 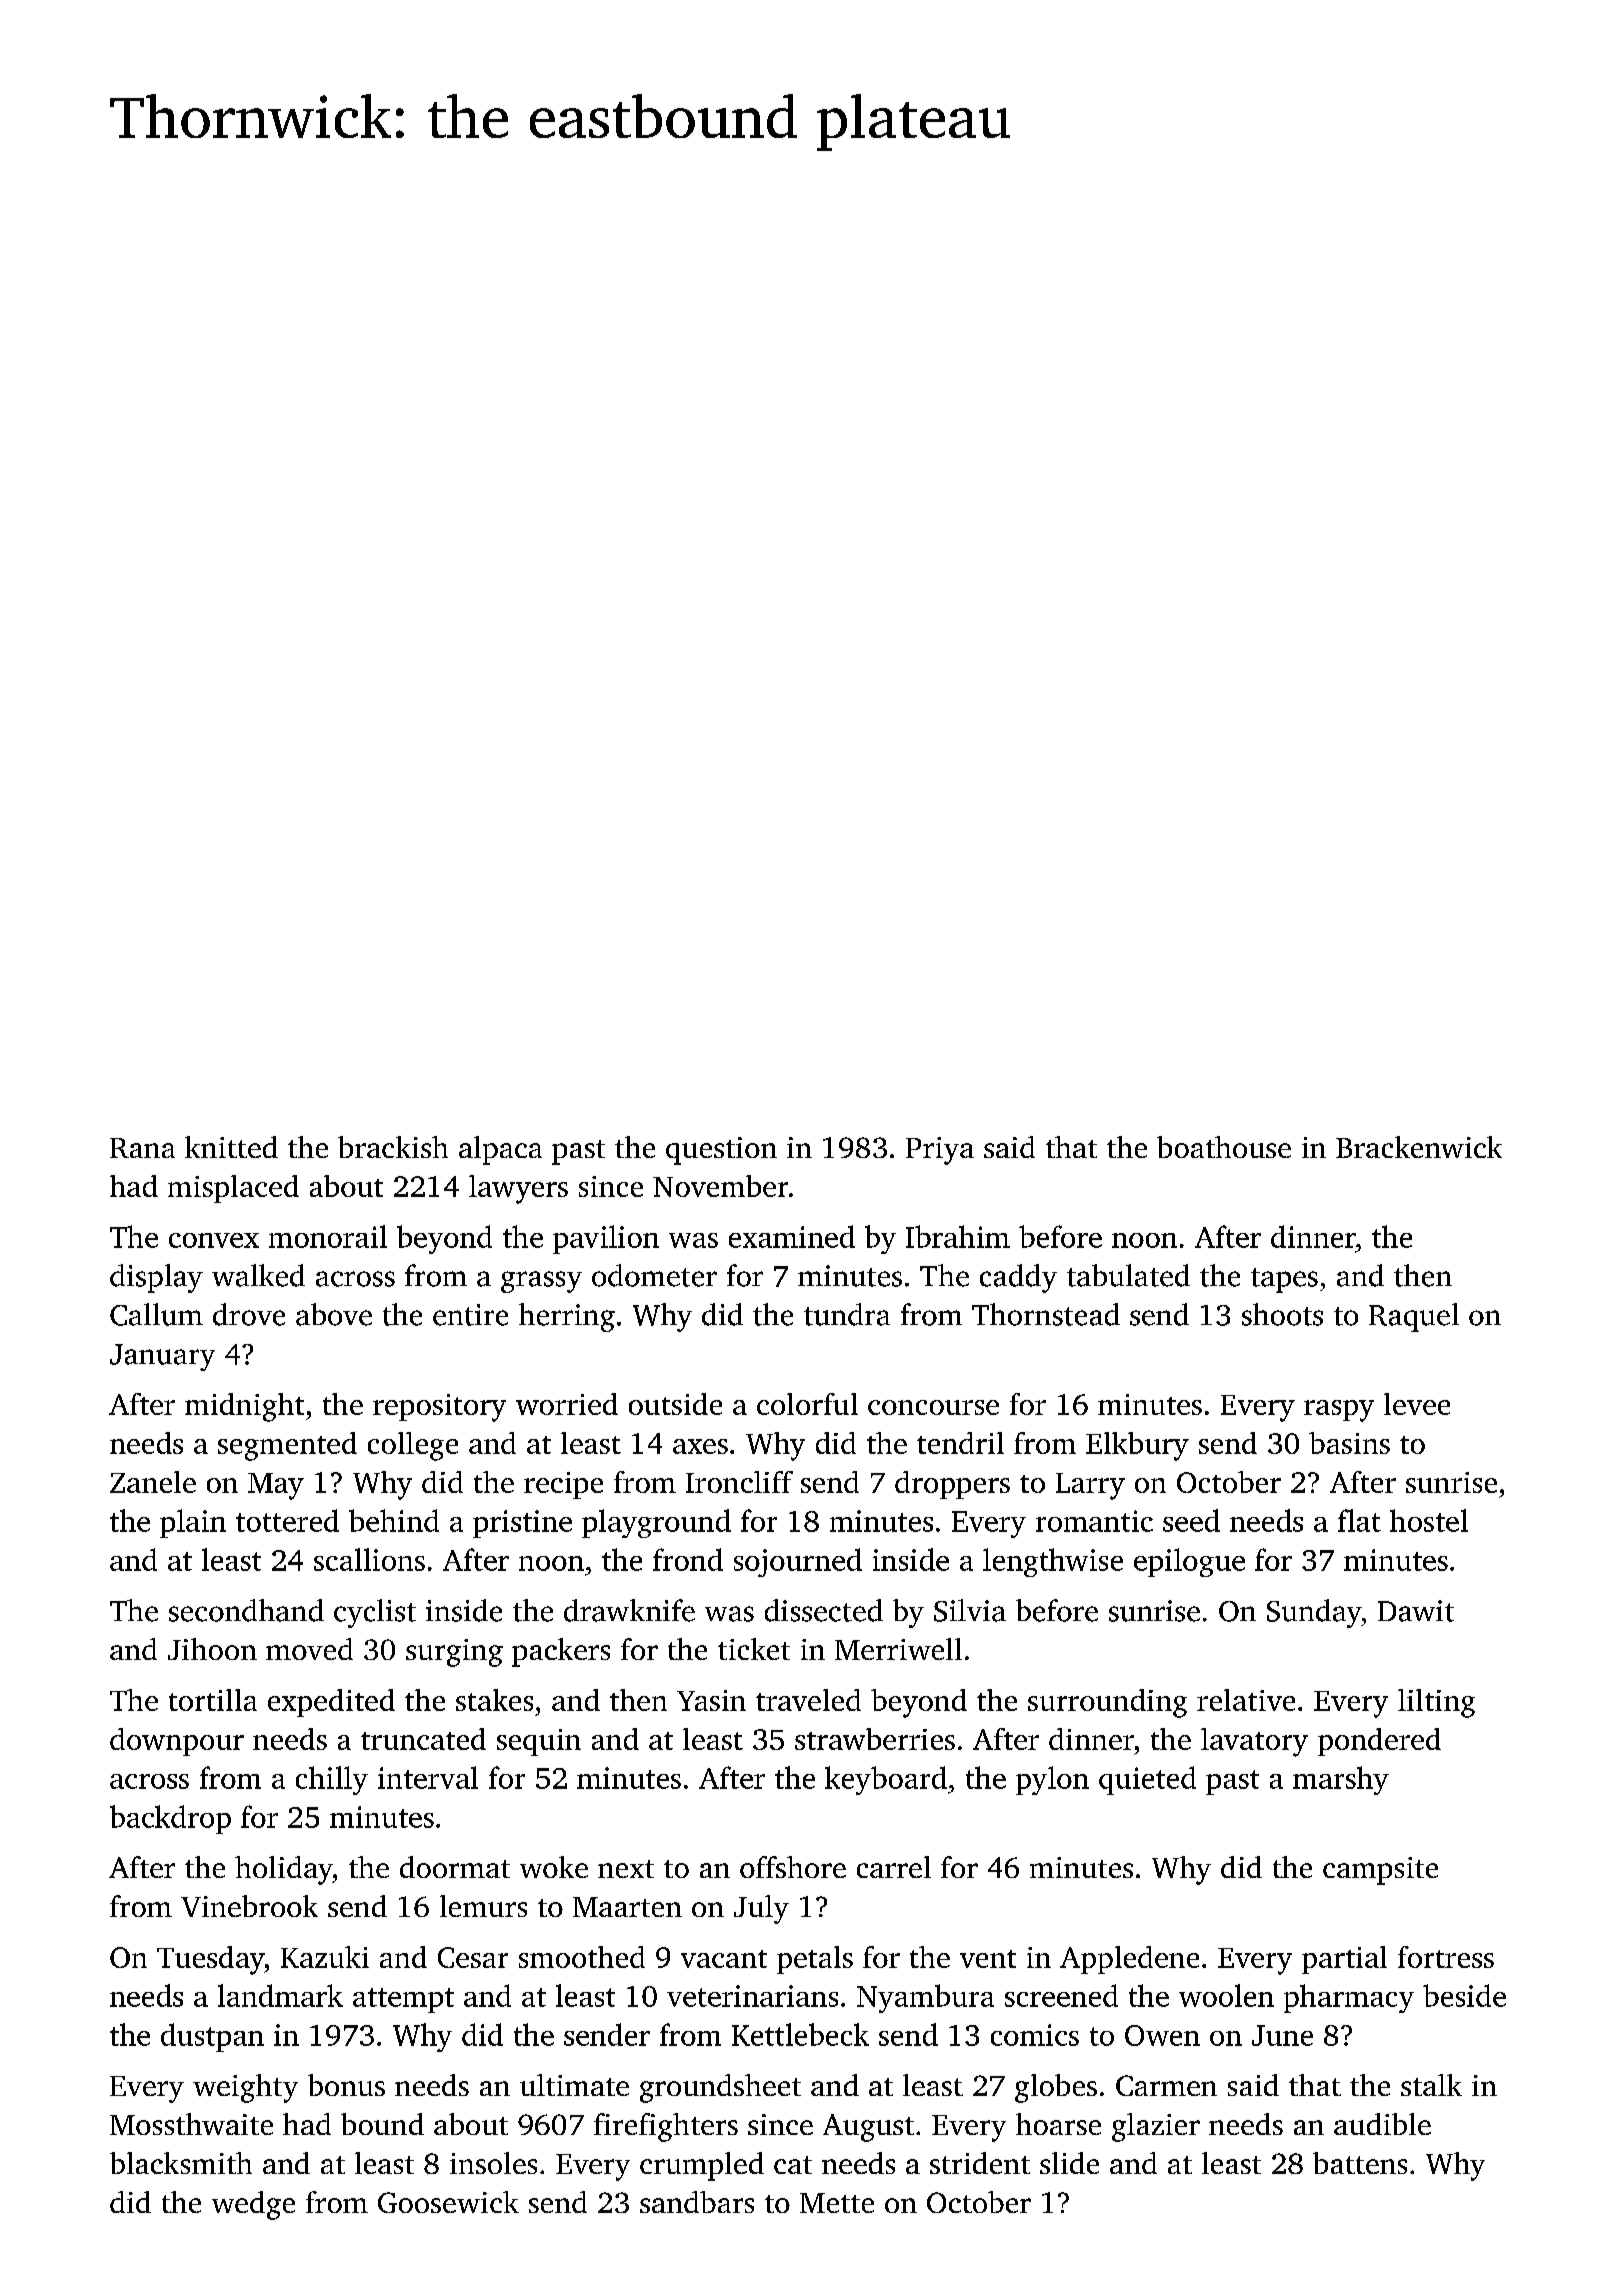 What do you see at coordinates (925, 1998) in the page?
I see `Nyambura` at bounding box center [925, 1998].
